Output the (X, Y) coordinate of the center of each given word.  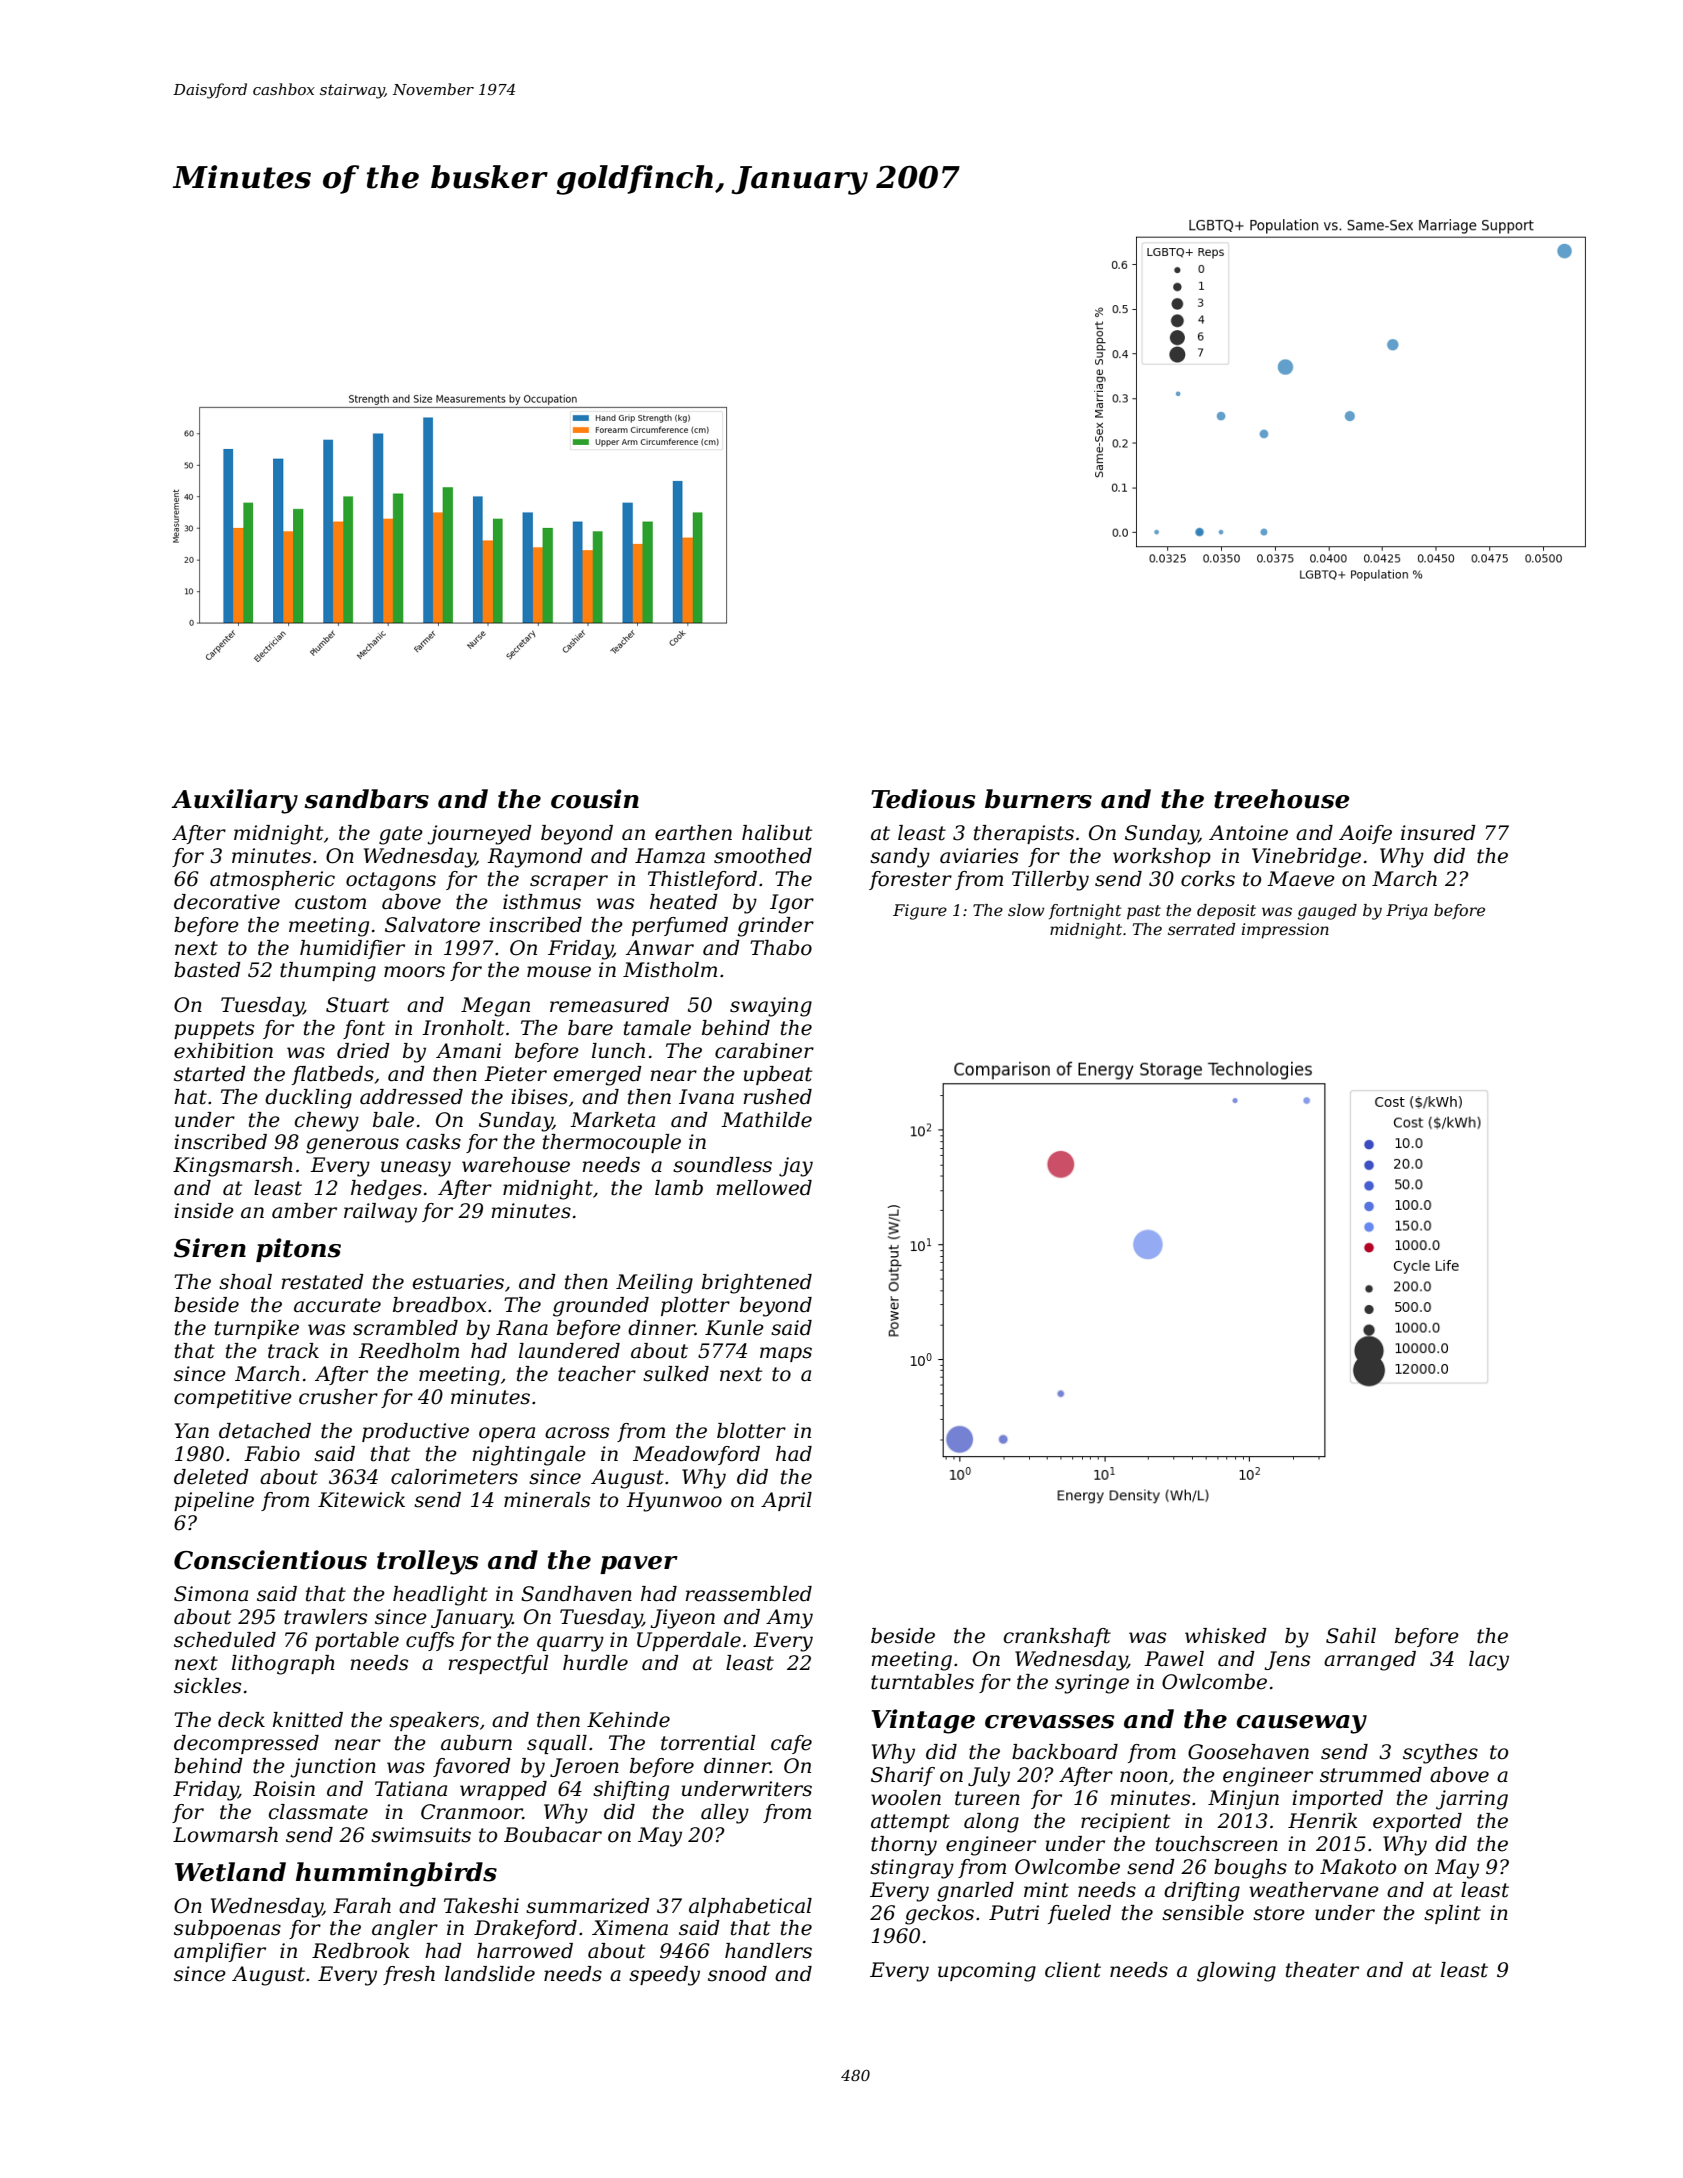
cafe (791, 1744)
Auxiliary (234, 801)
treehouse (1282, 799)
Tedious (923, 799)
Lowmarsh (225, 1835)
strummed (1371, 1775)
